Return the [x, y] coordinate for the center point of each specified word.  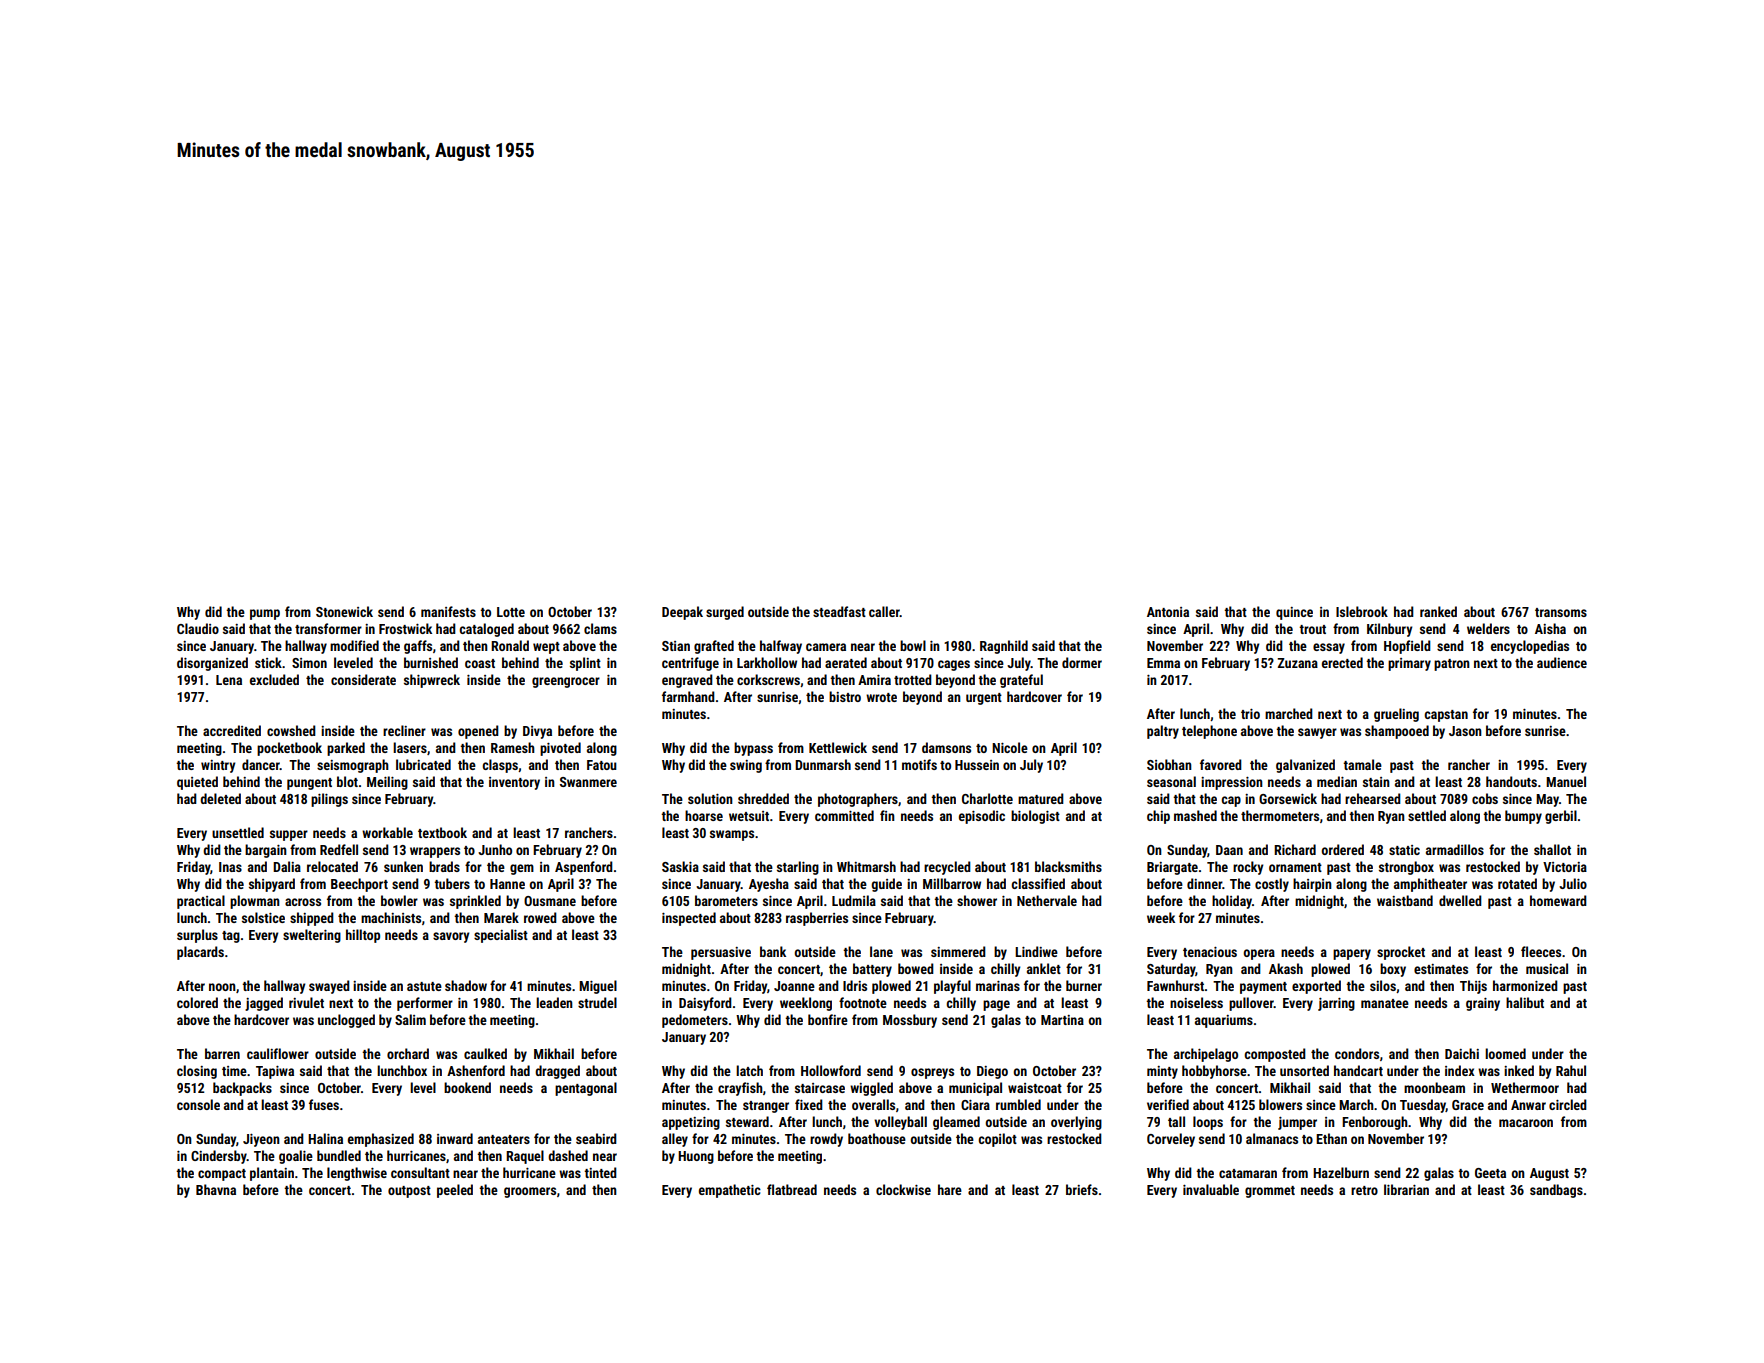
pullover [1251, 1004]
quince [1294, 613]
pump [265, 614]
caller [884, 611]
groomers [530, 1192]
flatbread [792, 1189]
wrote [881, 697]
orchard [408, 1053]
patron [1452, 665]
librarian [1406, 1189]
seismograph [353, 766]
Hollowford [831, 1070]
